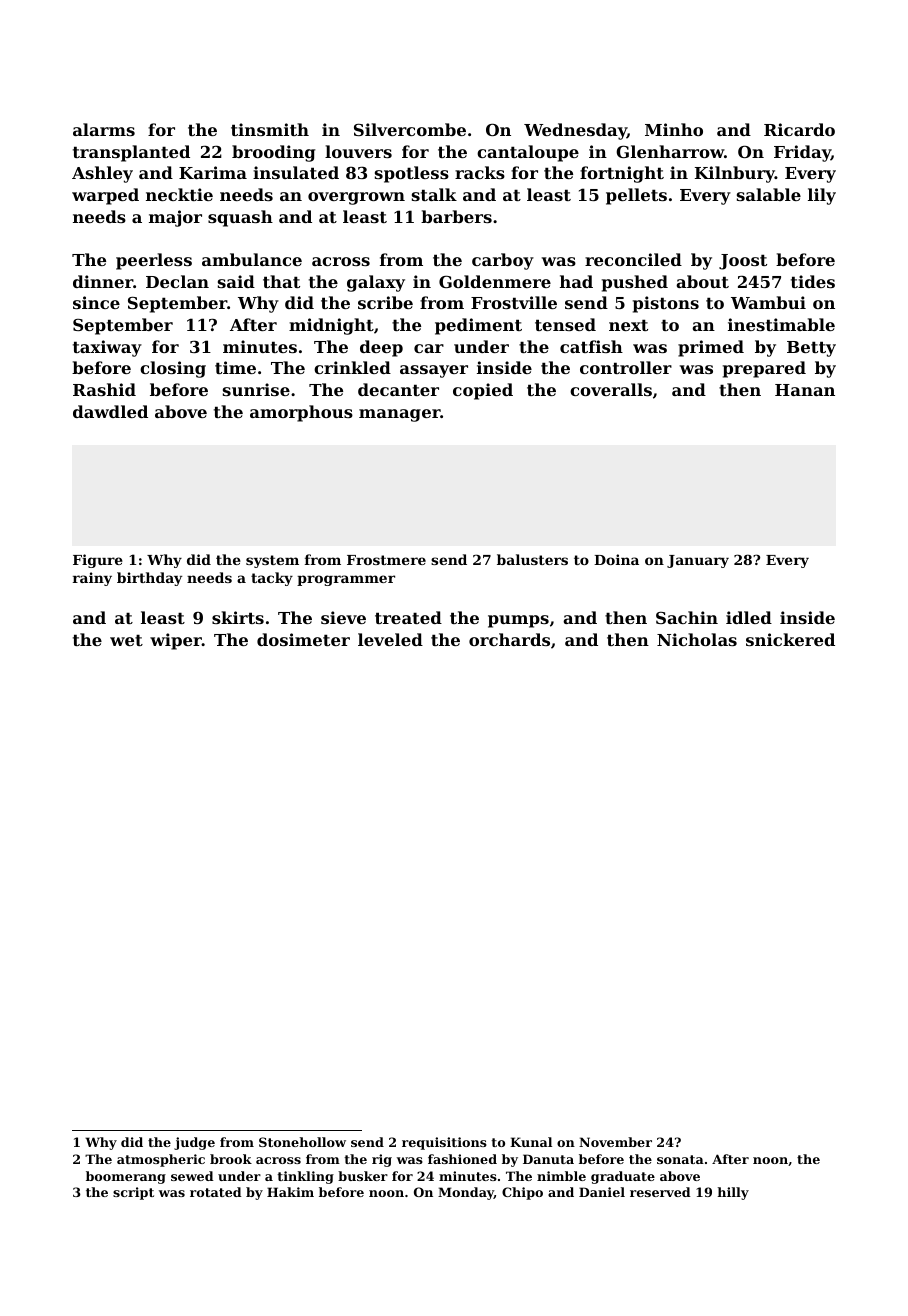 Image resolution: width=908 pixels, height=1316 pixels. What do you see at coordinates (303, 639) in the image?
I see `dosimeter` at bounding box center [303, 639].
